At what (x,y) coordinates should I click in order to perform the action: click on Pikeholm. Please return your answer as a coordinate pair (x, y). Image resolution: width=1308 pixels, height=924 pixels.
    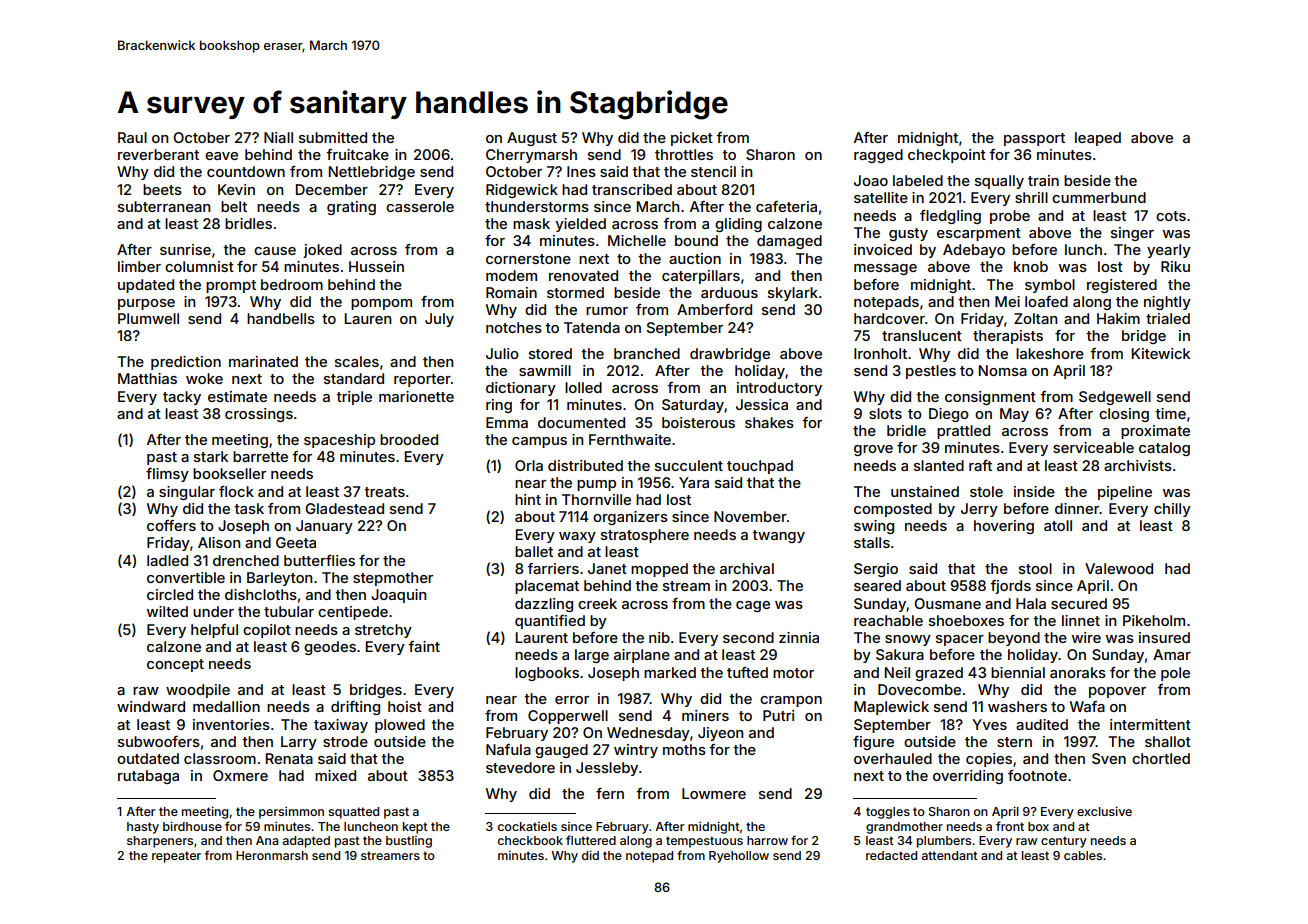
    Looking at the image, I should click on (1154, 620).
